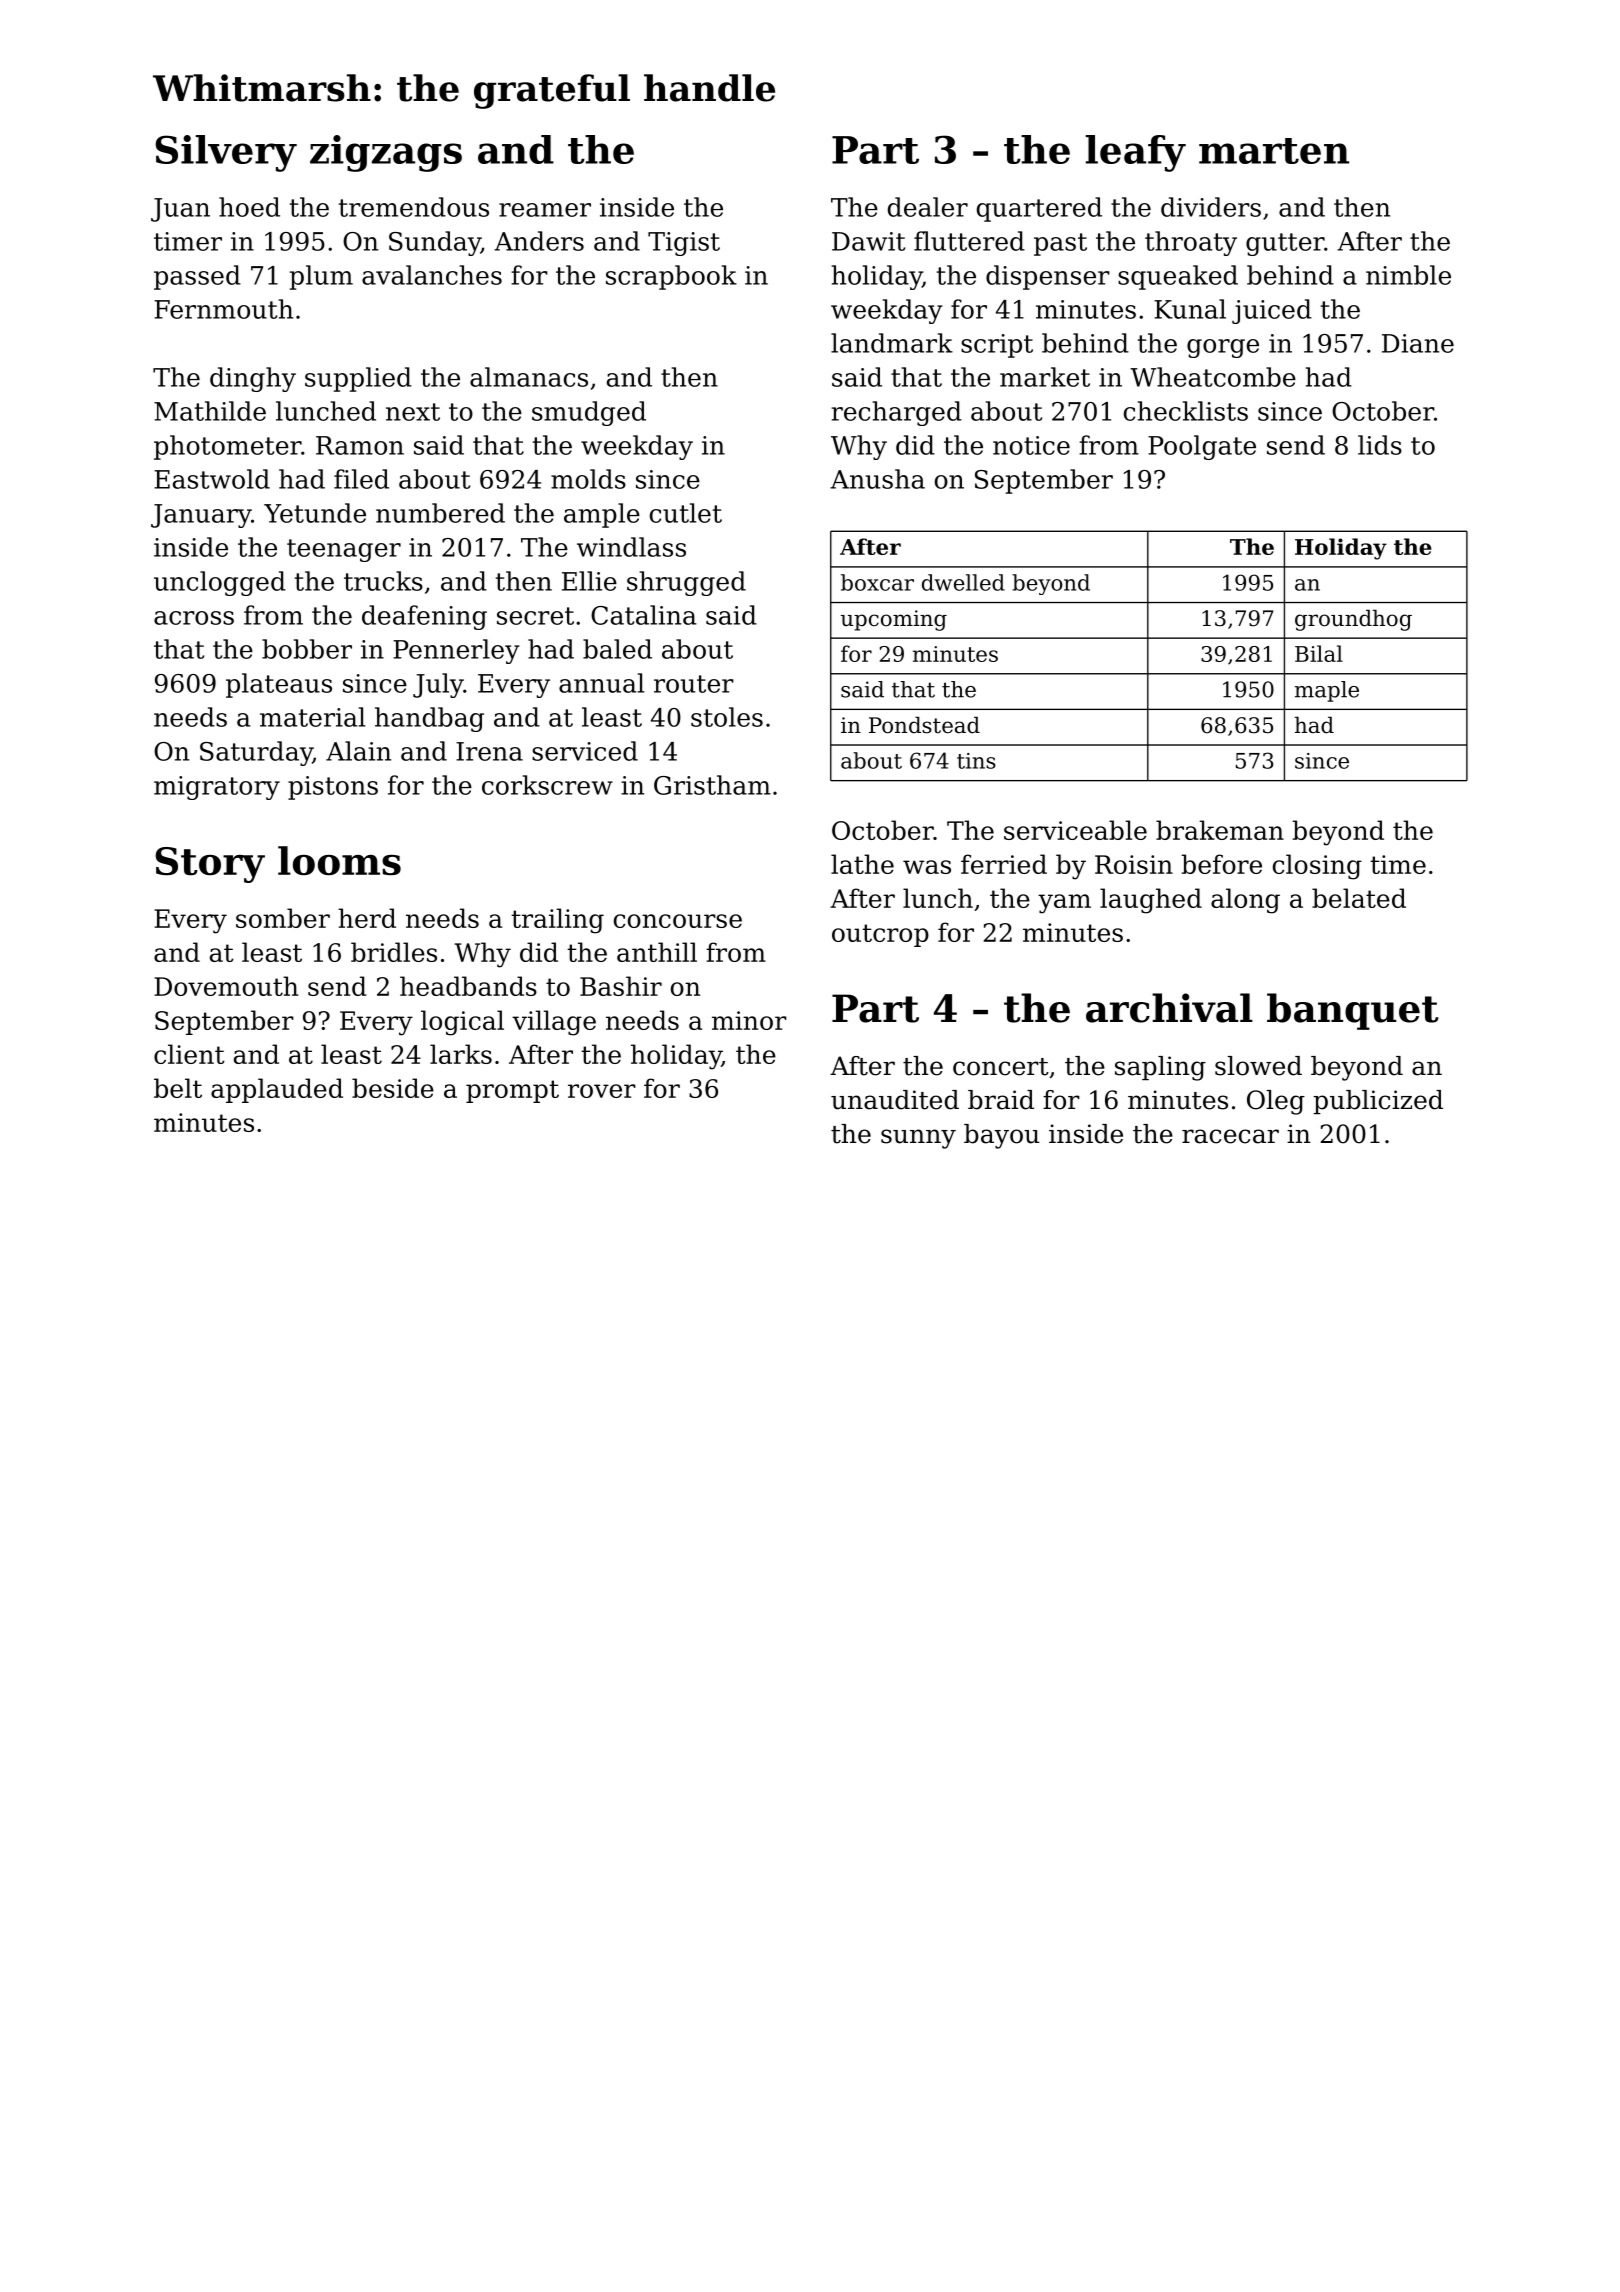 This document has width=1620, height=2292. What do you see at coordinates (928, 207) in the document?
I see `dealer` at bounding box center [928, 207].
